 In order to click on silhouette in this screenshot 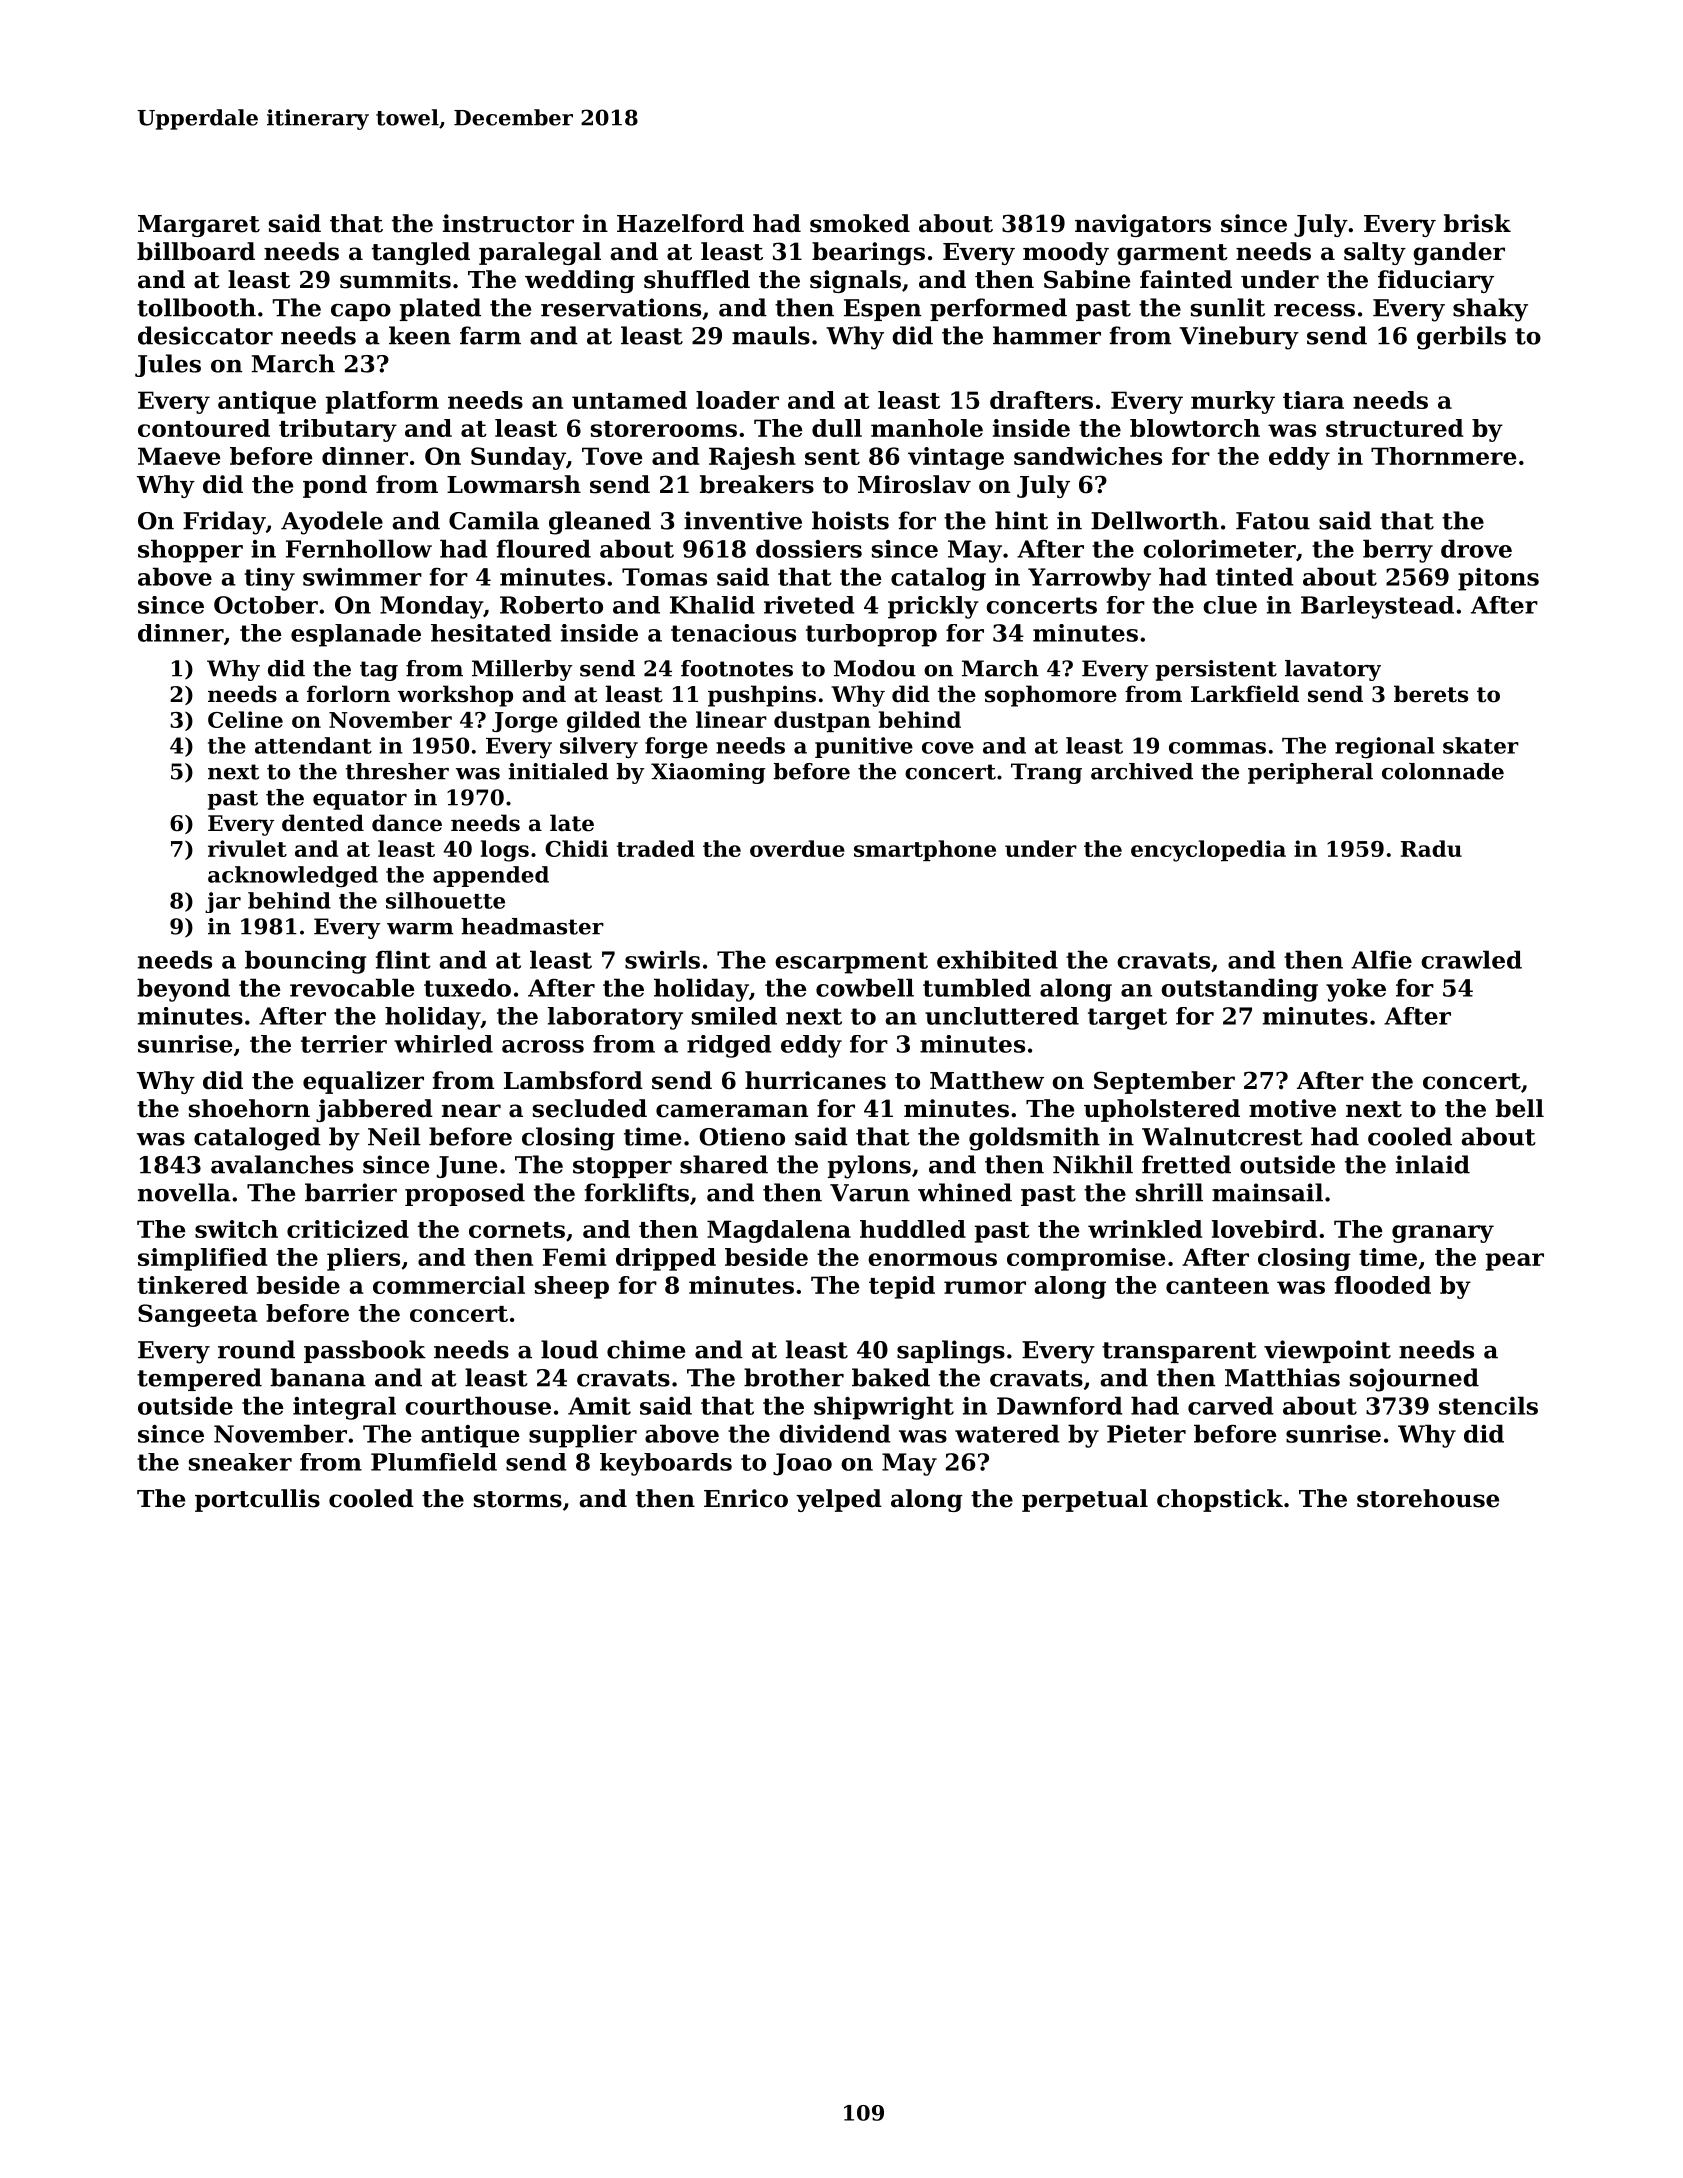, I will do `click(445, 900)`.
